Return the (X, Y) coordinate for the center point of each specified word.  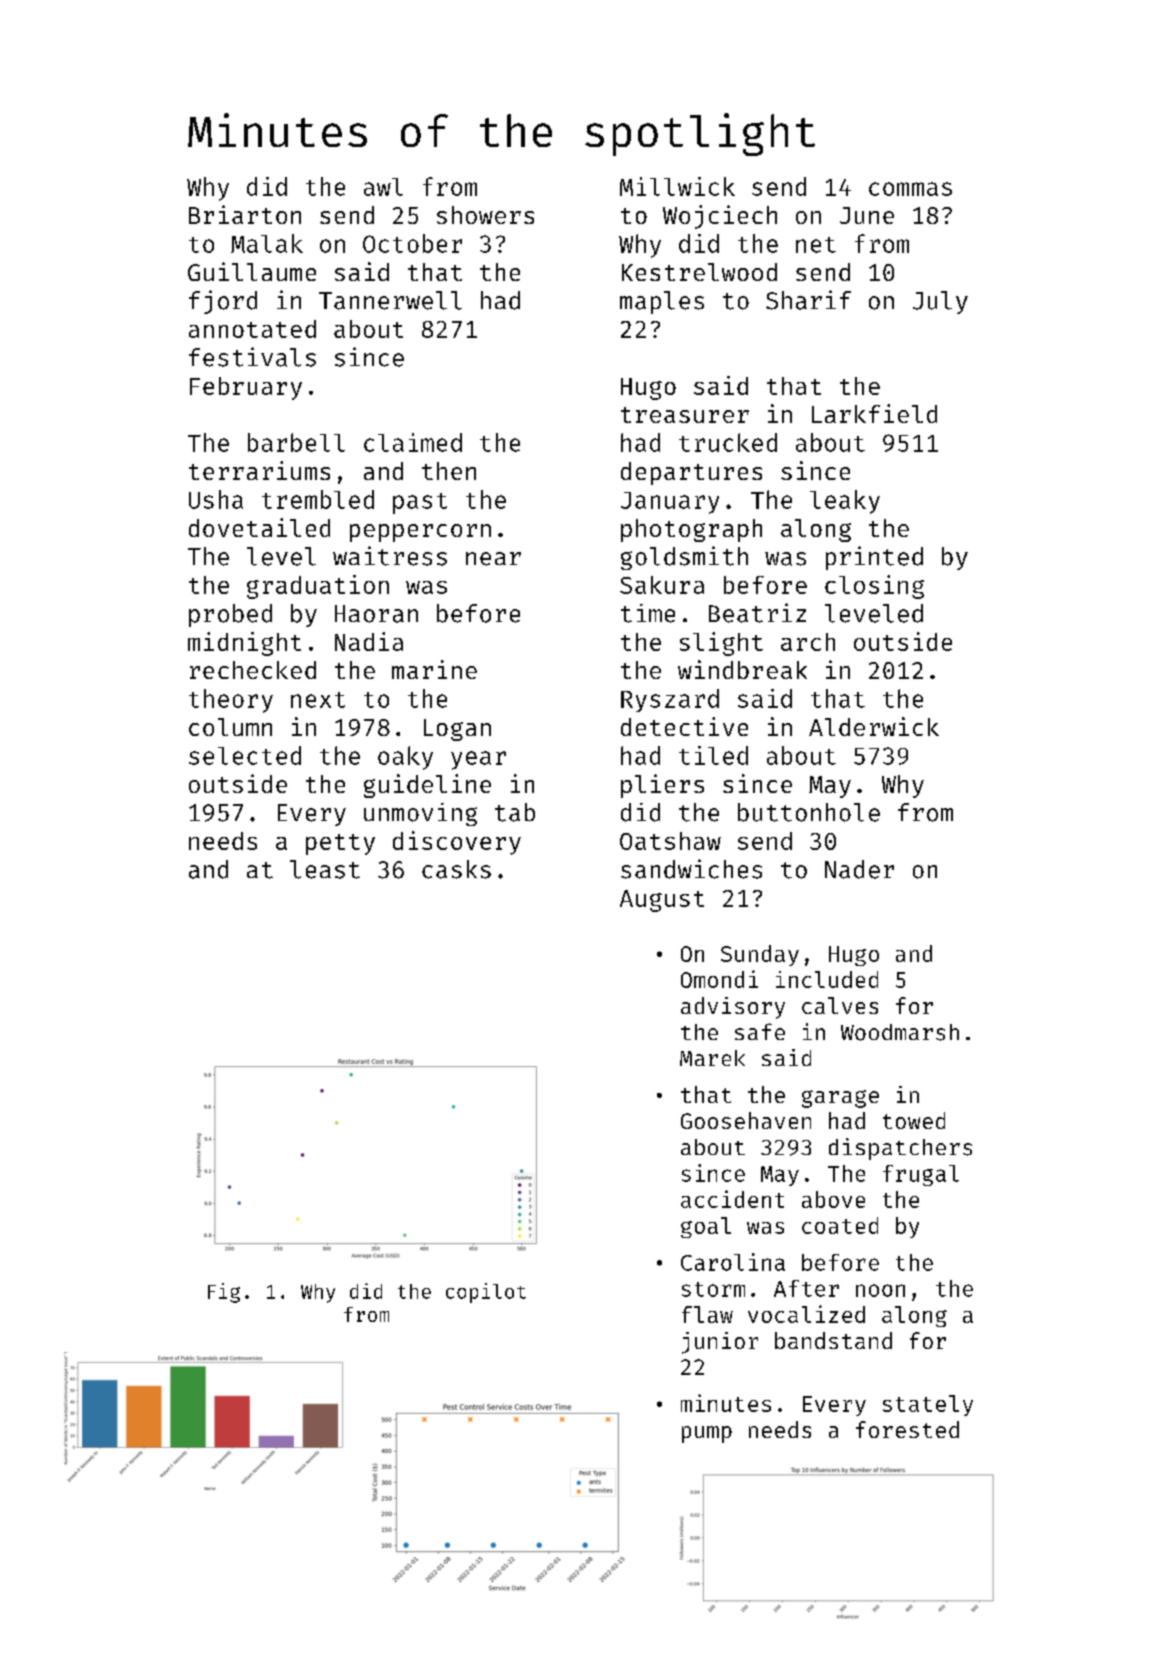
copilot (486, 1293)
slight (721, 644)
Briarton (245, 214)
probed (230, 615)
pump (707, 1434)
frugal (921, 1175)
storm (713, 1289)
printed (874, 558)
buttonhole (809, 812)
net (816, 245)
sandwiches (691, 869)
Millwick (677, 186)
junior (720, 1343)
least (325, 869)
